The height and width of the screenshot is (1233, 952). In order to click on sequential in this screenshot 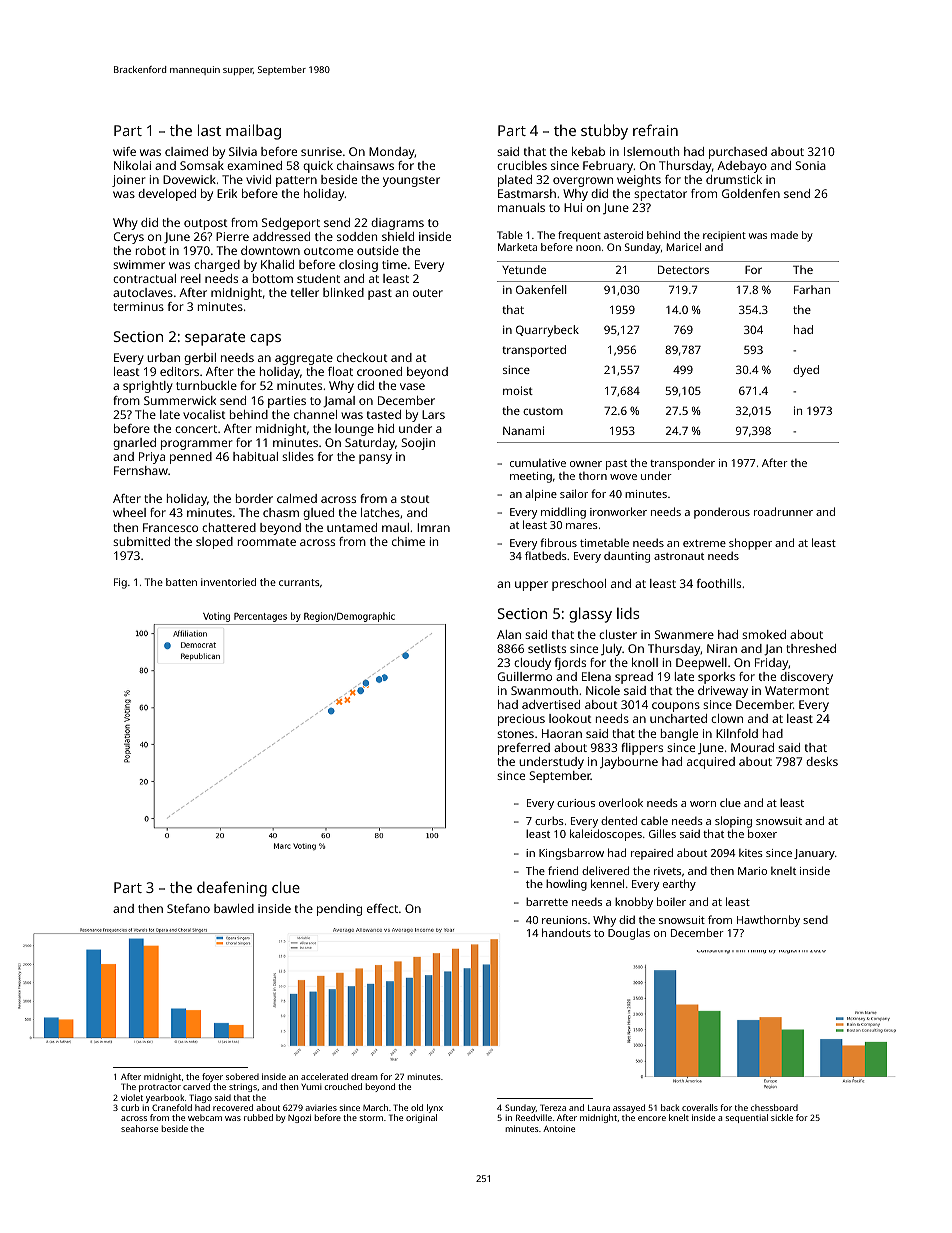, I will do `click(747, 1118)`.
